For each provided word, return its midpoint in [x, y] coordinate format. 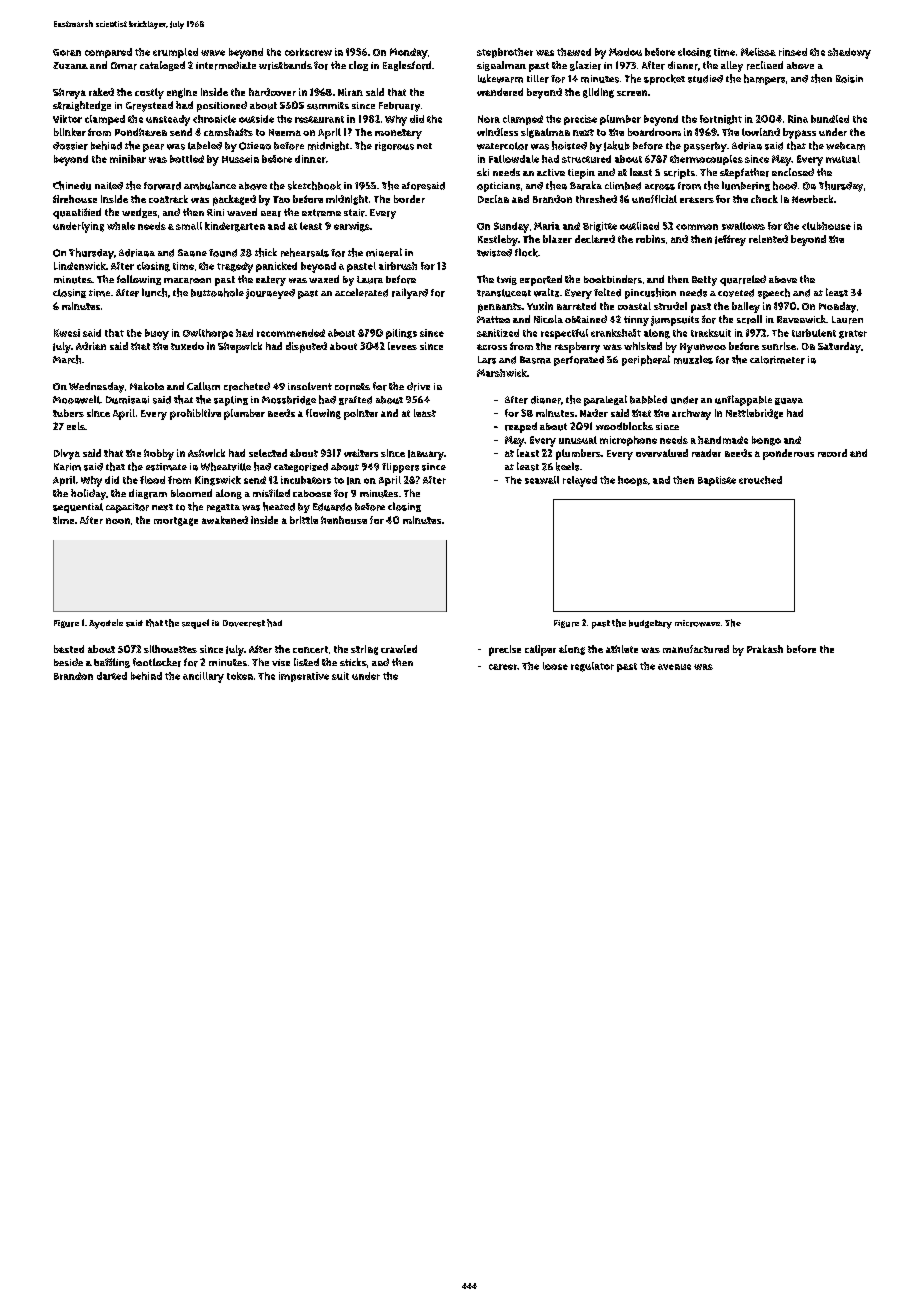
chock [764, 199]
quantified [77, 213]
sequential [78, 508]
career [503, 667]
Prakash [765, 649]
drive [418, 386]
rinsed [793, 52]
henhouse [344, 520]
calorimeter [777, 360]
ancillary [203, 677]
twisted [494, 253]
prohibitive [195, 414]
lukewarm [500, 78]
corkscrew [308, 52]
